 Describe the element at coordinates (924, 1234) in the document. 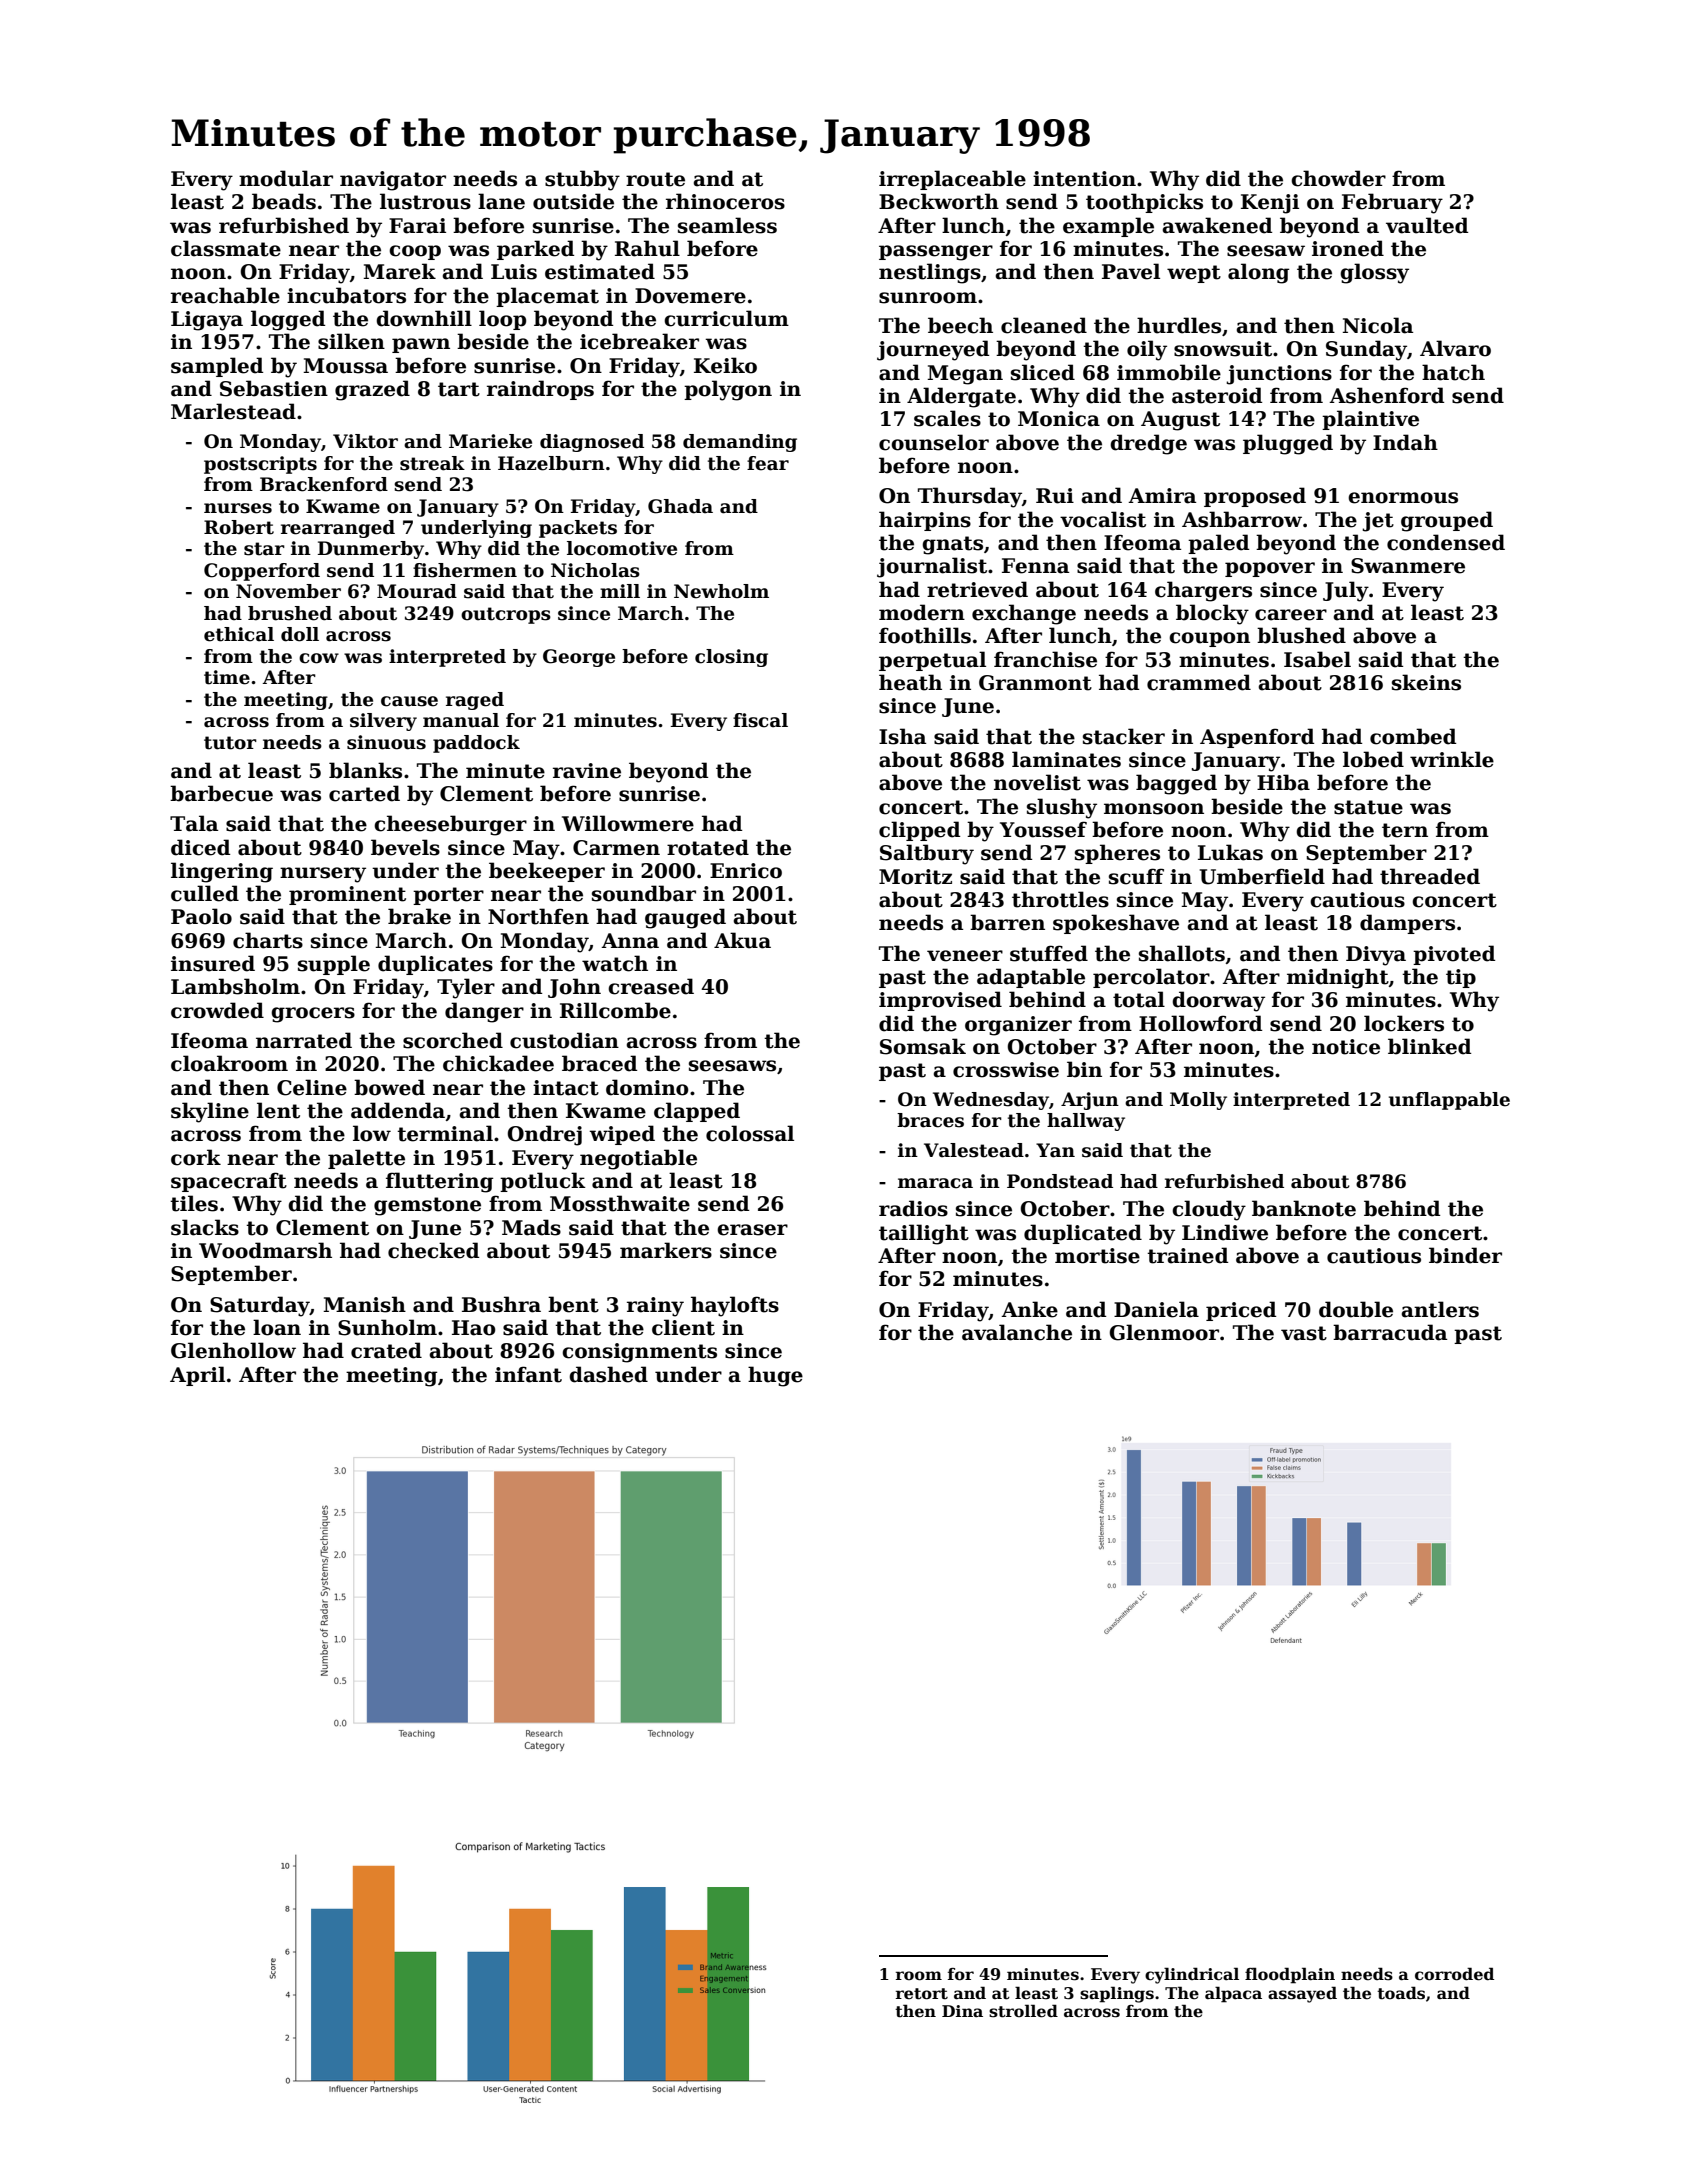

I see `taillight` at that location.
